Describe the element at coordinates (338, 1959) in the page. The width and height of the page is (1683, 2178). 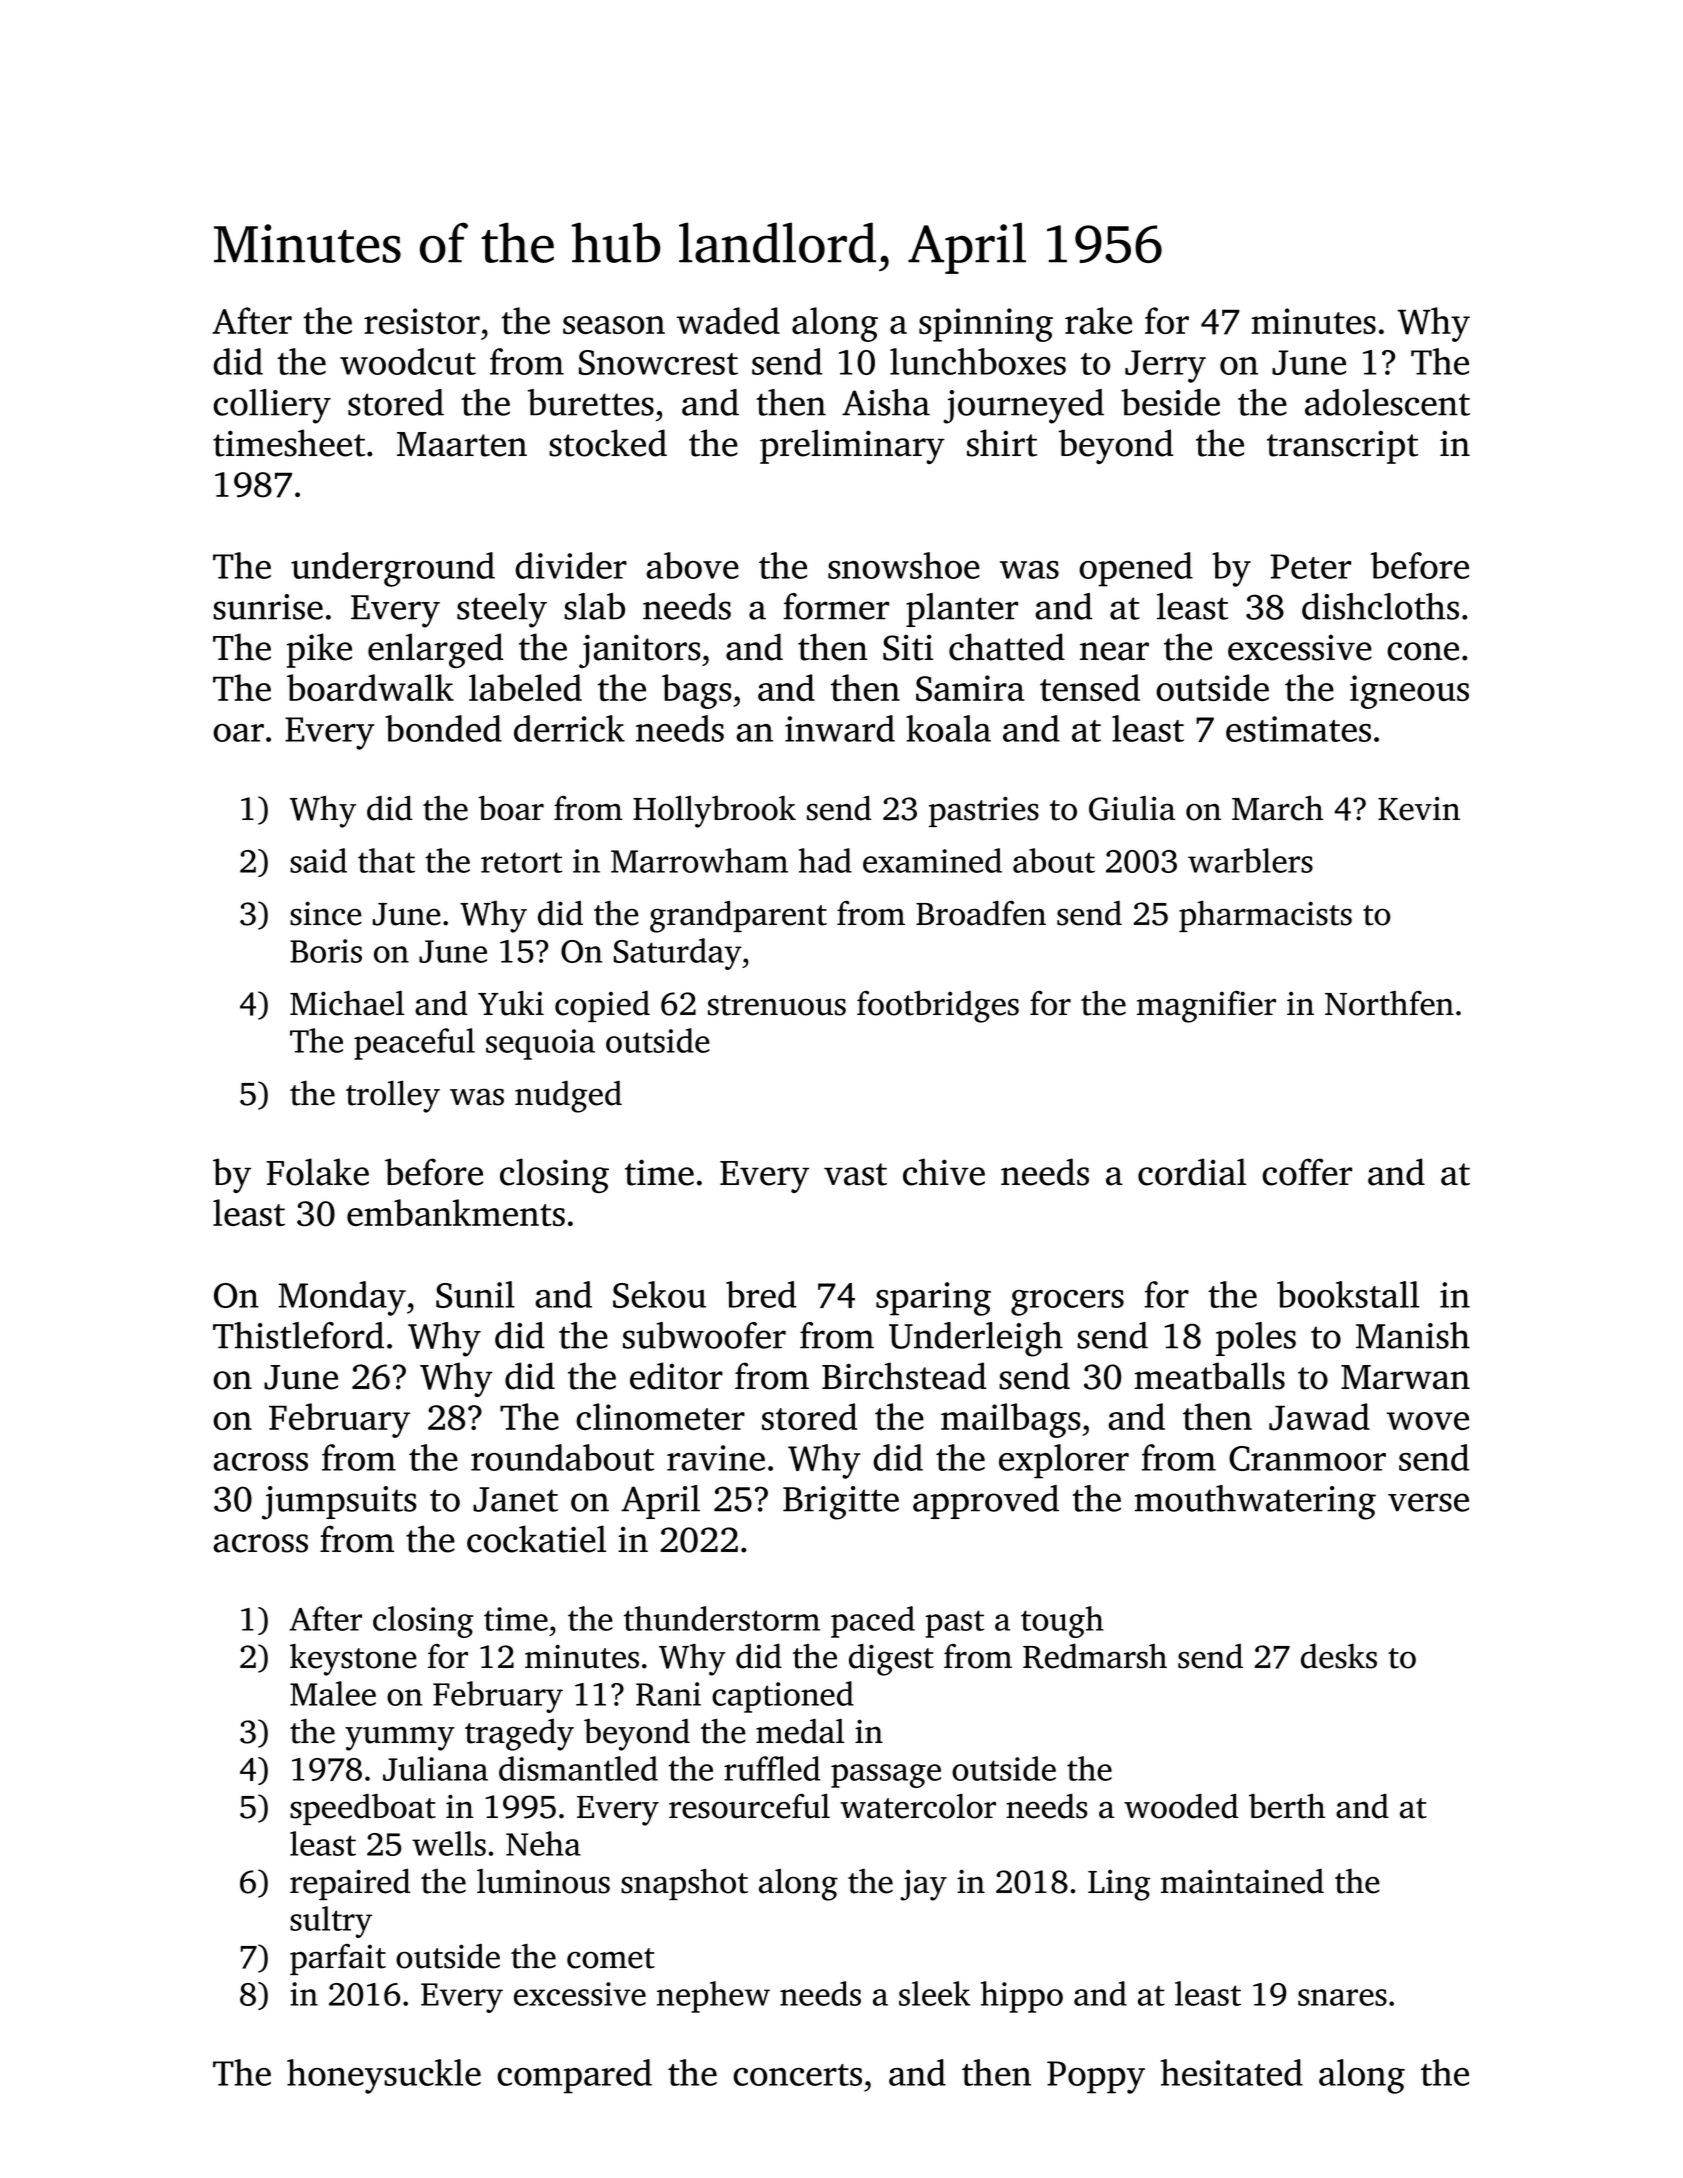
I see `parfait` at that location.
